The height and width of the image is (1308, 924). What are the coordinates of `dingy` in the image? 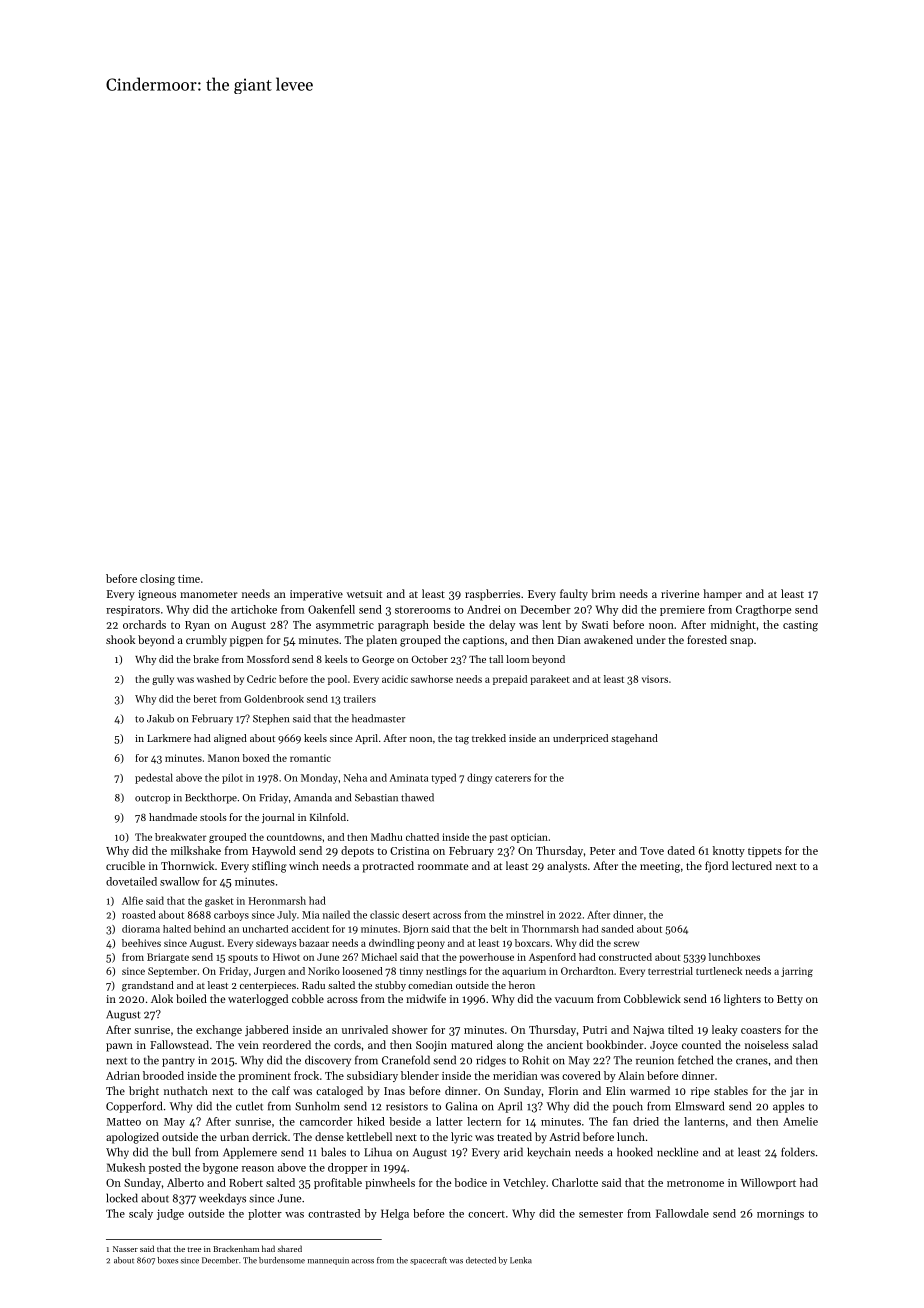 It's located at (479, 778).
